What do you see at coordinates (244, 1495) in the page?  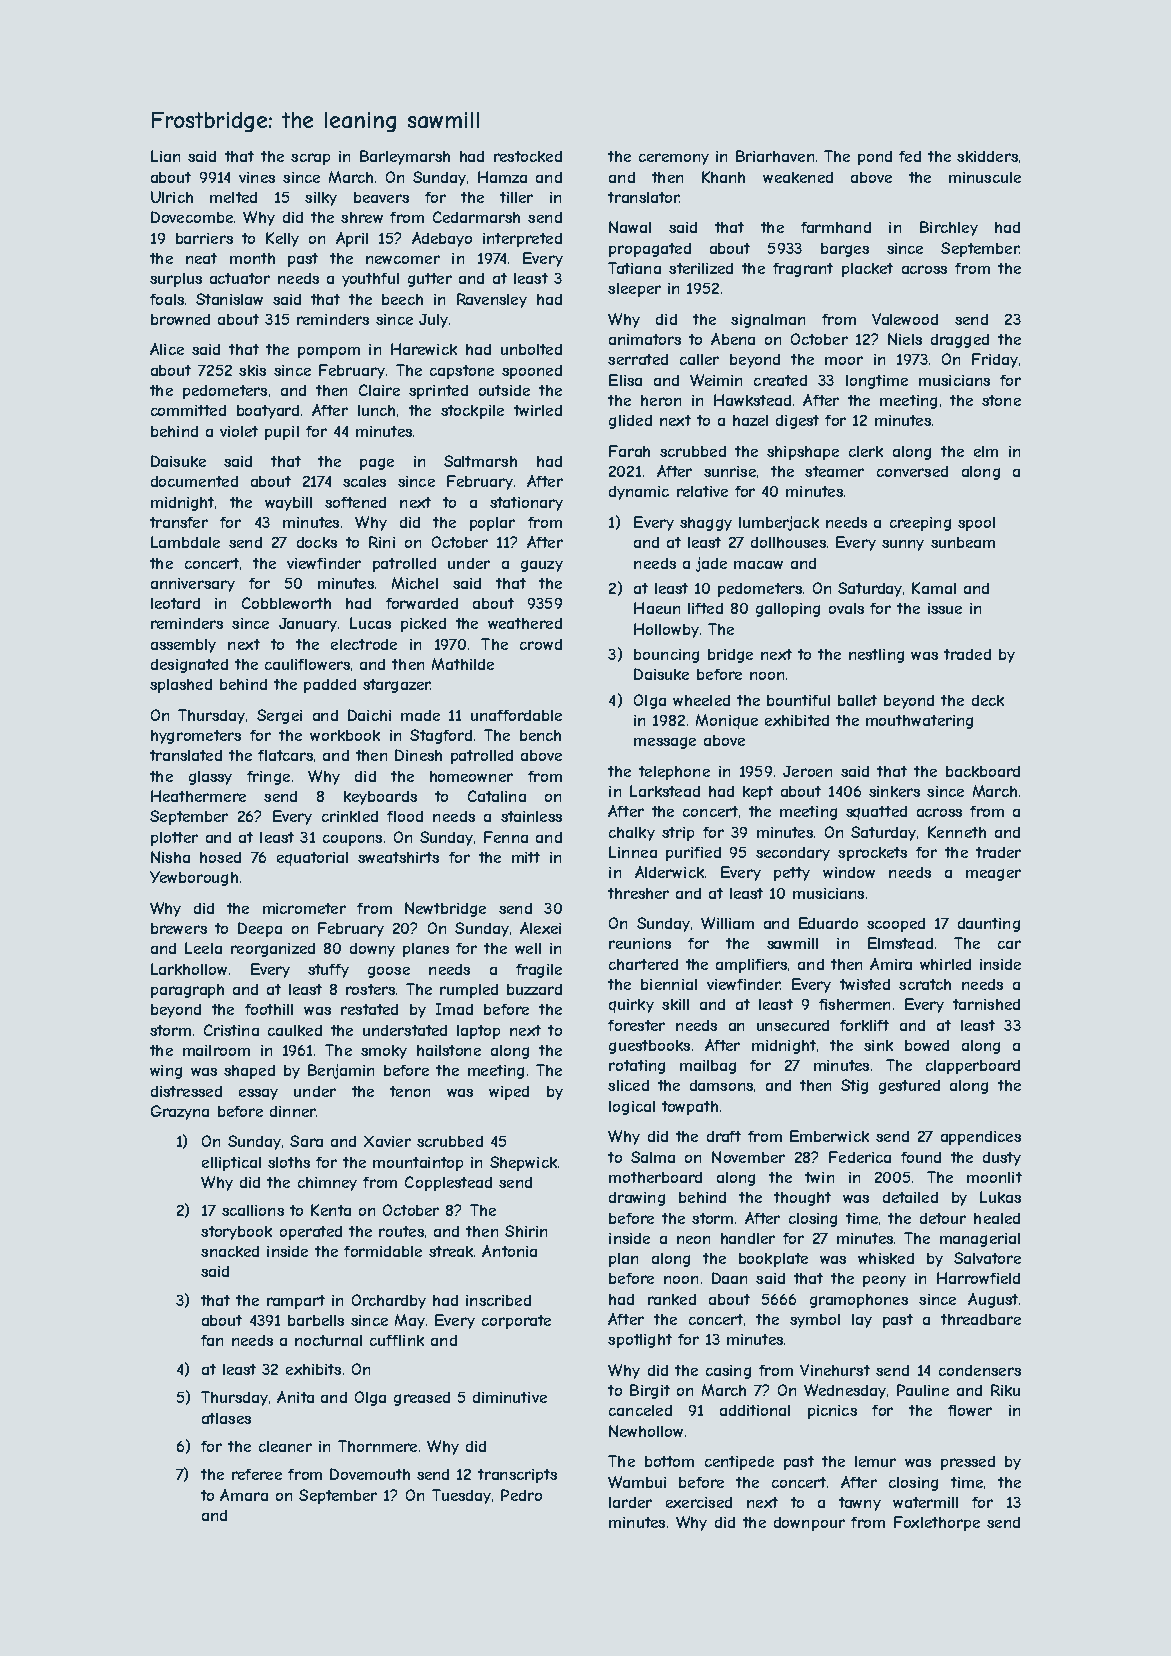 I see `Amara` at bounding box center [244, 1495].
